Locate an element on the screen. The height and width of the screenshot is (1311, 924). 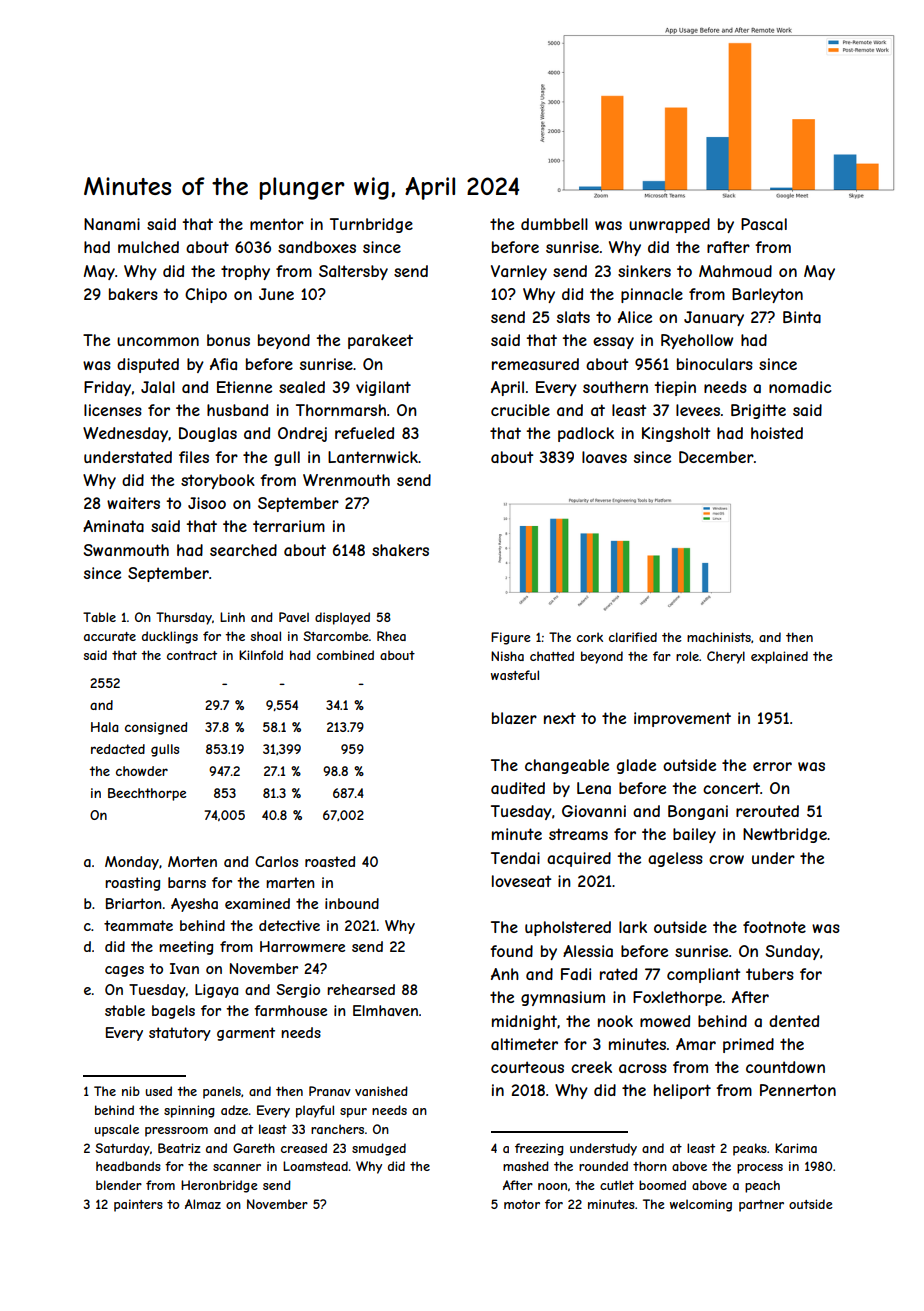
essay is located at coordinates (613, 343).
